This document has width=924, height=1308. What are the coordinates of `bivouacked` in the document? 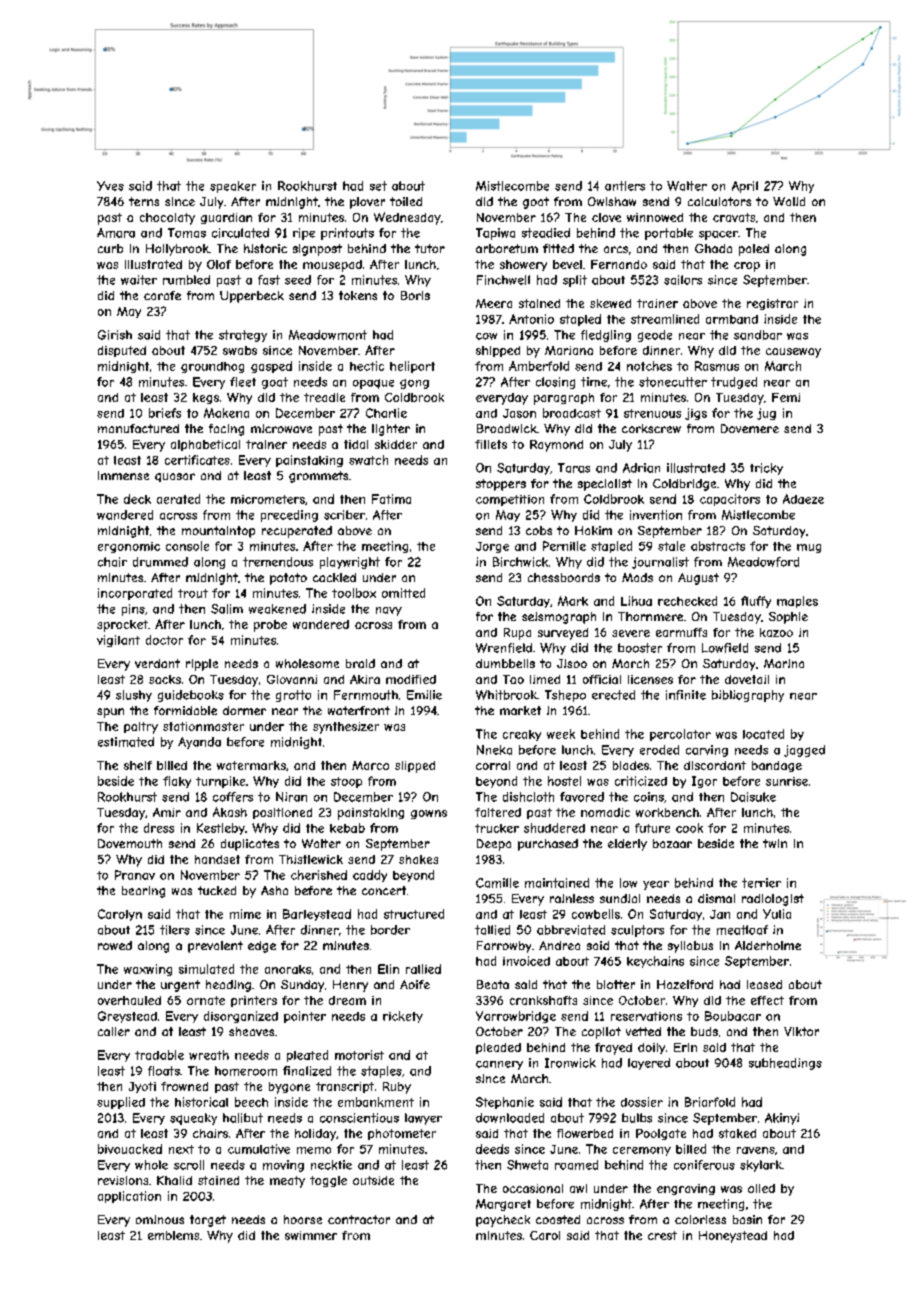 It's located at (130, 1149).
